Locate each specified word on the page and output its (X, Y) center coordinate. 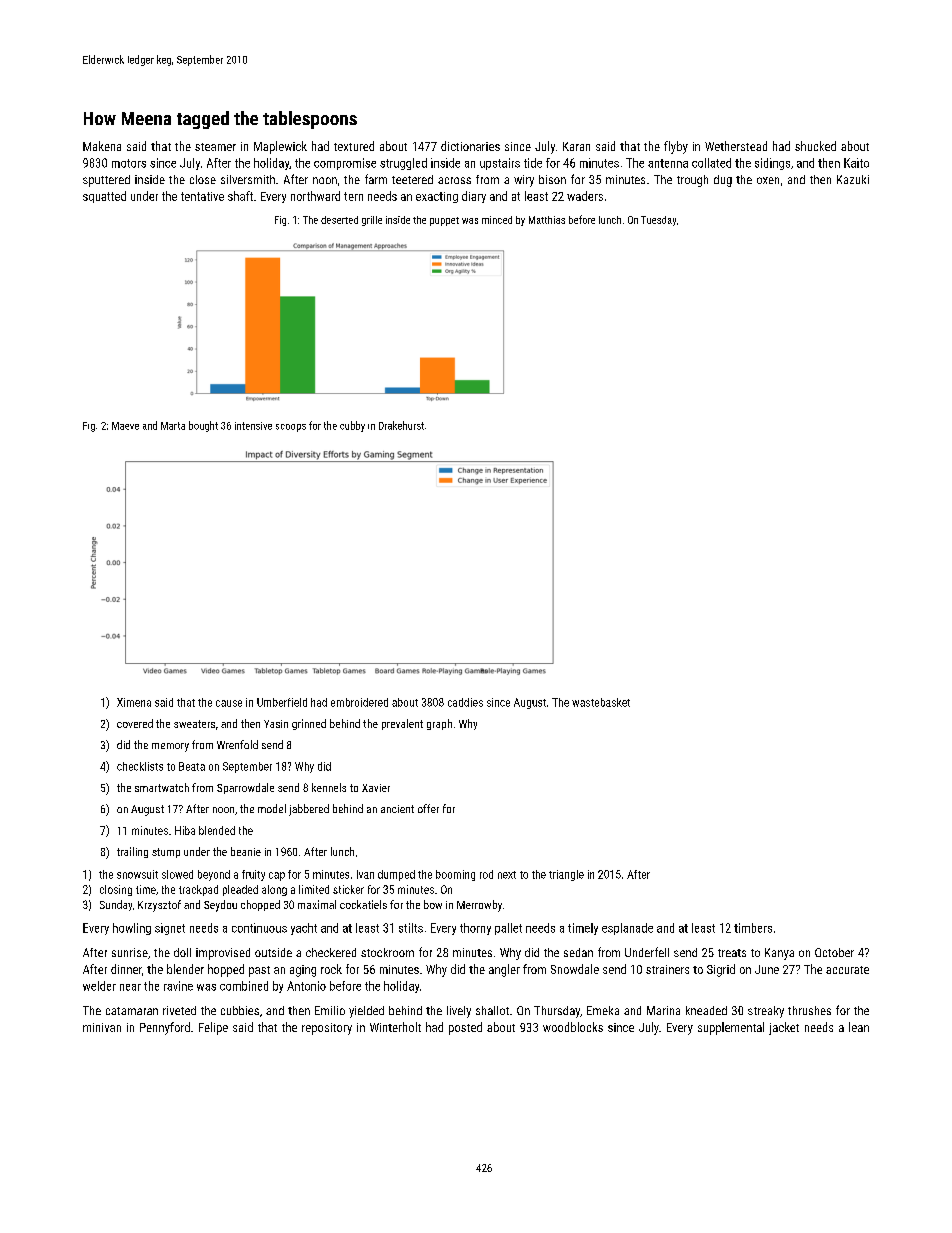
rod (486, 874)
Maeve (125, 426)
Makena (102, 146)
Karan (576, 146)
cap (277, 876)
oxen (768, 180)
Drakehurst (401, 425)
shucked (815, 146)
